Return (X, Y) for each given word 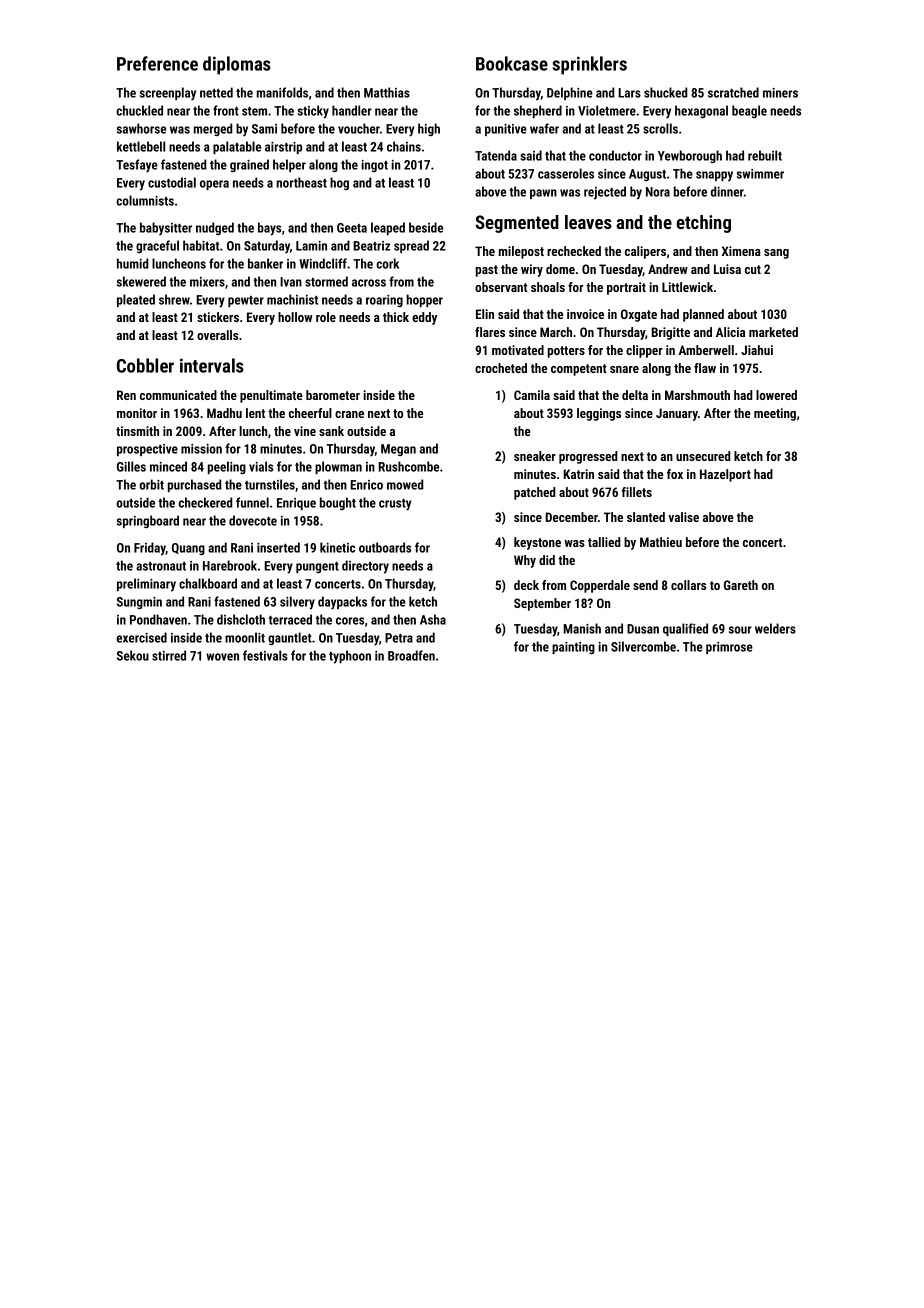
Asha (433, 619)
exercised (142, 637)
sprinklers (590, 65)
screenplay (168, 94)
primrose (729, 648)
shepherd (538, 111)
